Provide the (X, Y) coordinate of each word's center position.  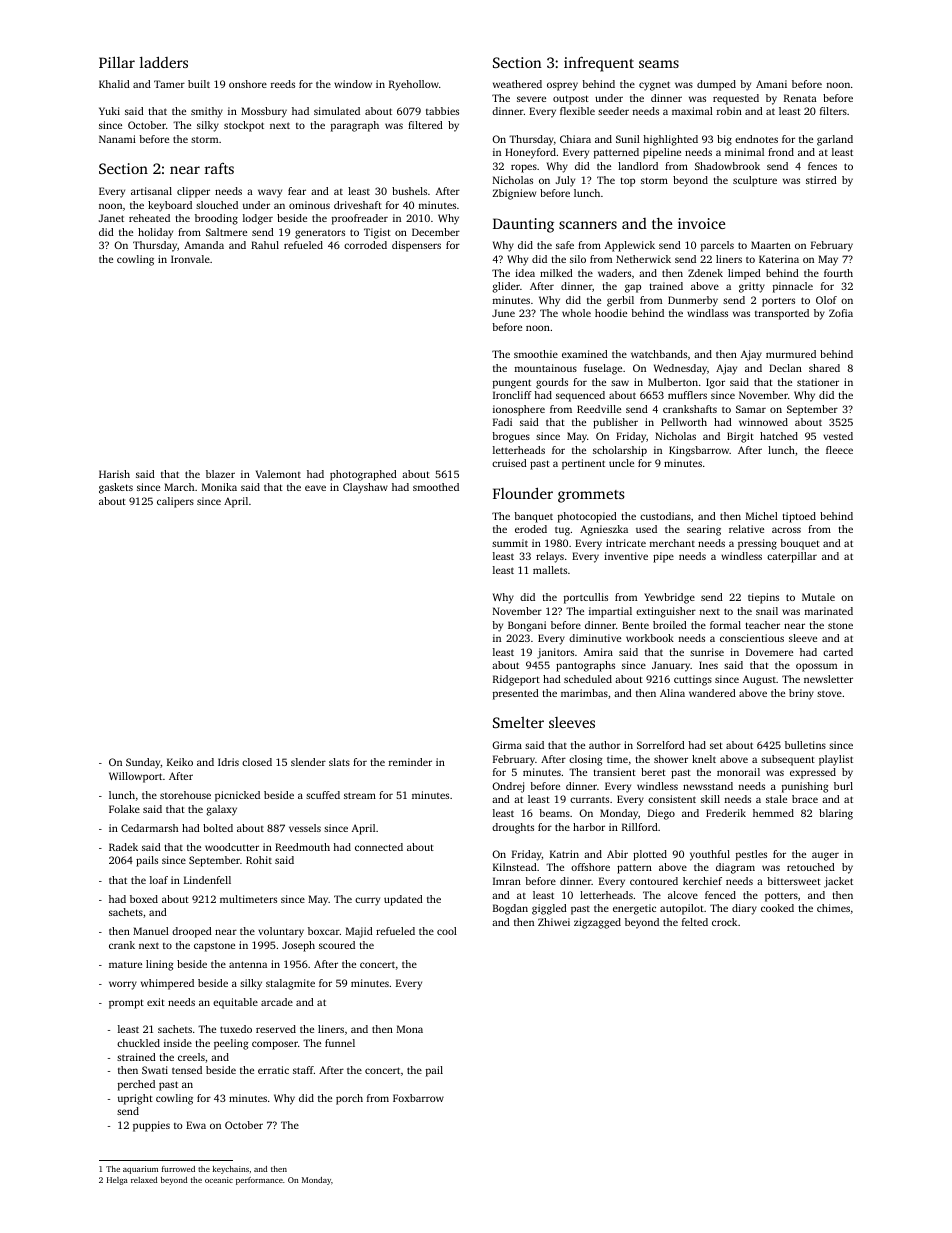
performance (259, 1181)
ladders (164, 62)
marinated (829, 611)
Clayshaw (365, 488)
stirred (821, 180)
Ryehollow (414, 85)
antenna (248, 964)
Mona (410, 1029)
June (503, 313)
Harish (114, 474)
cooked (777, 908)
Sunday (143, 763)
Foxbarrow (418, 1098)
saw (620, 383)
